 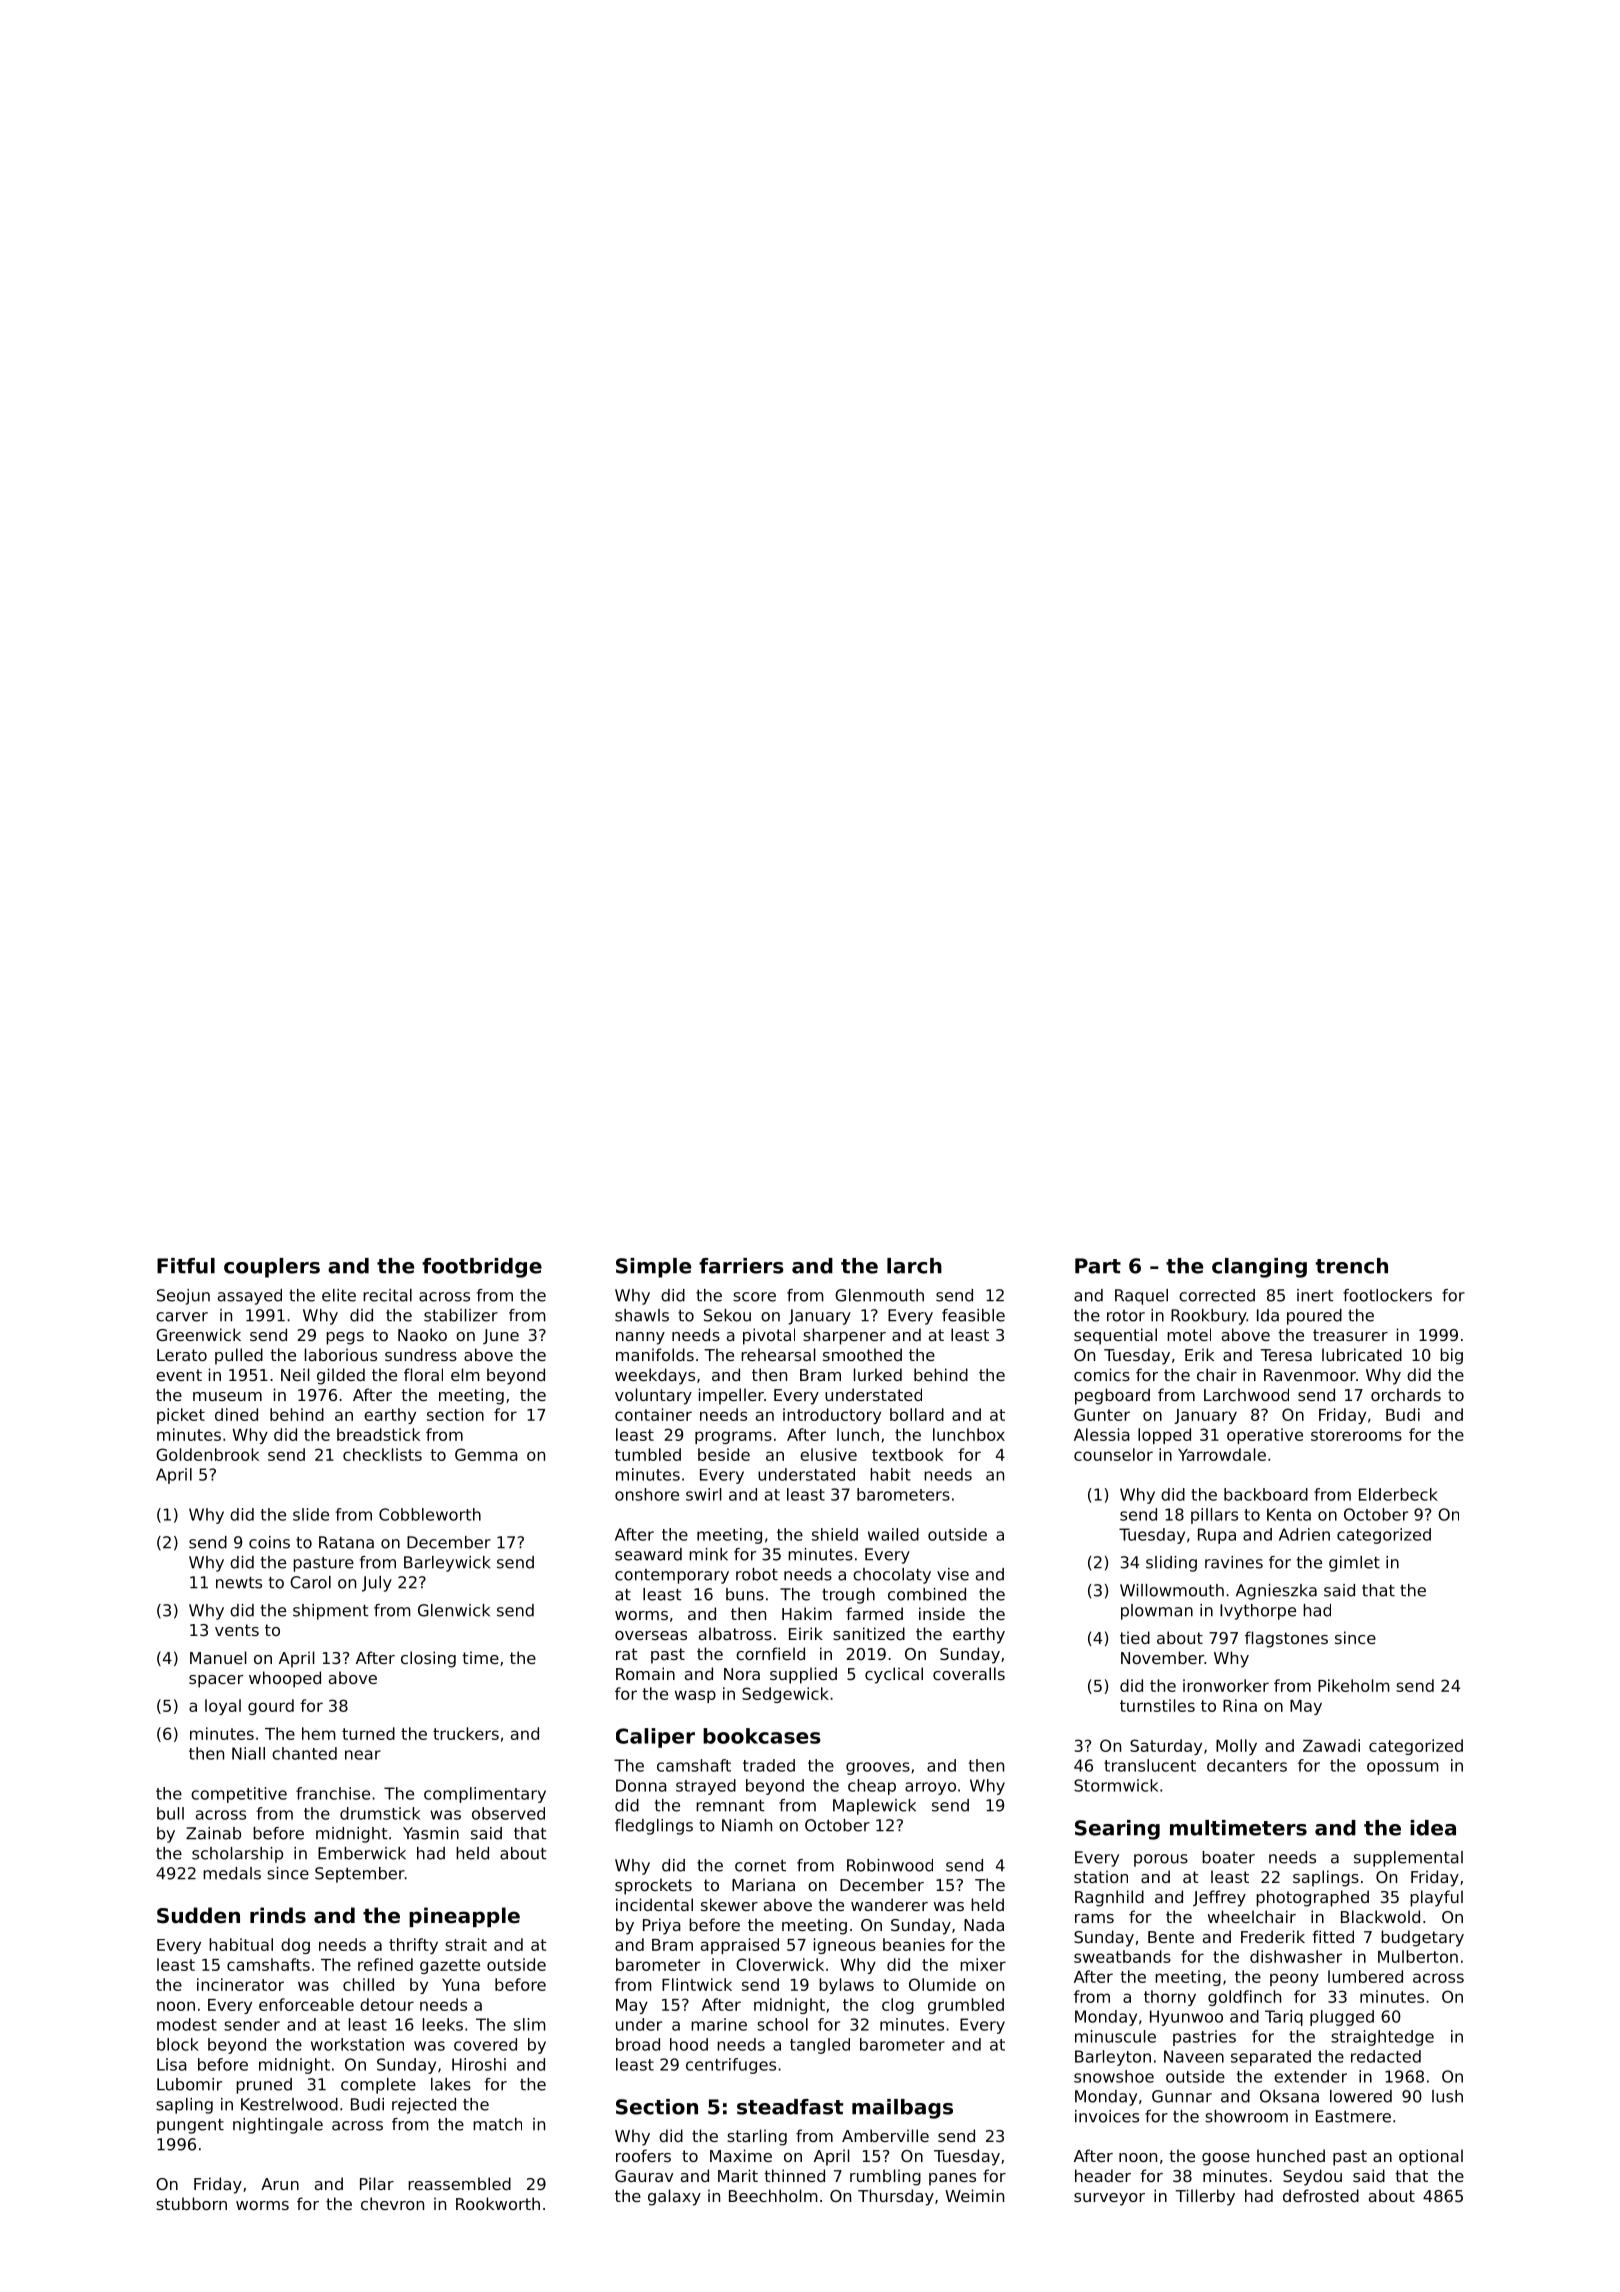 What do you see at coordinates (269, 1542) in the screenshot?
I see `coins` at bounding box center [269, 1542].
